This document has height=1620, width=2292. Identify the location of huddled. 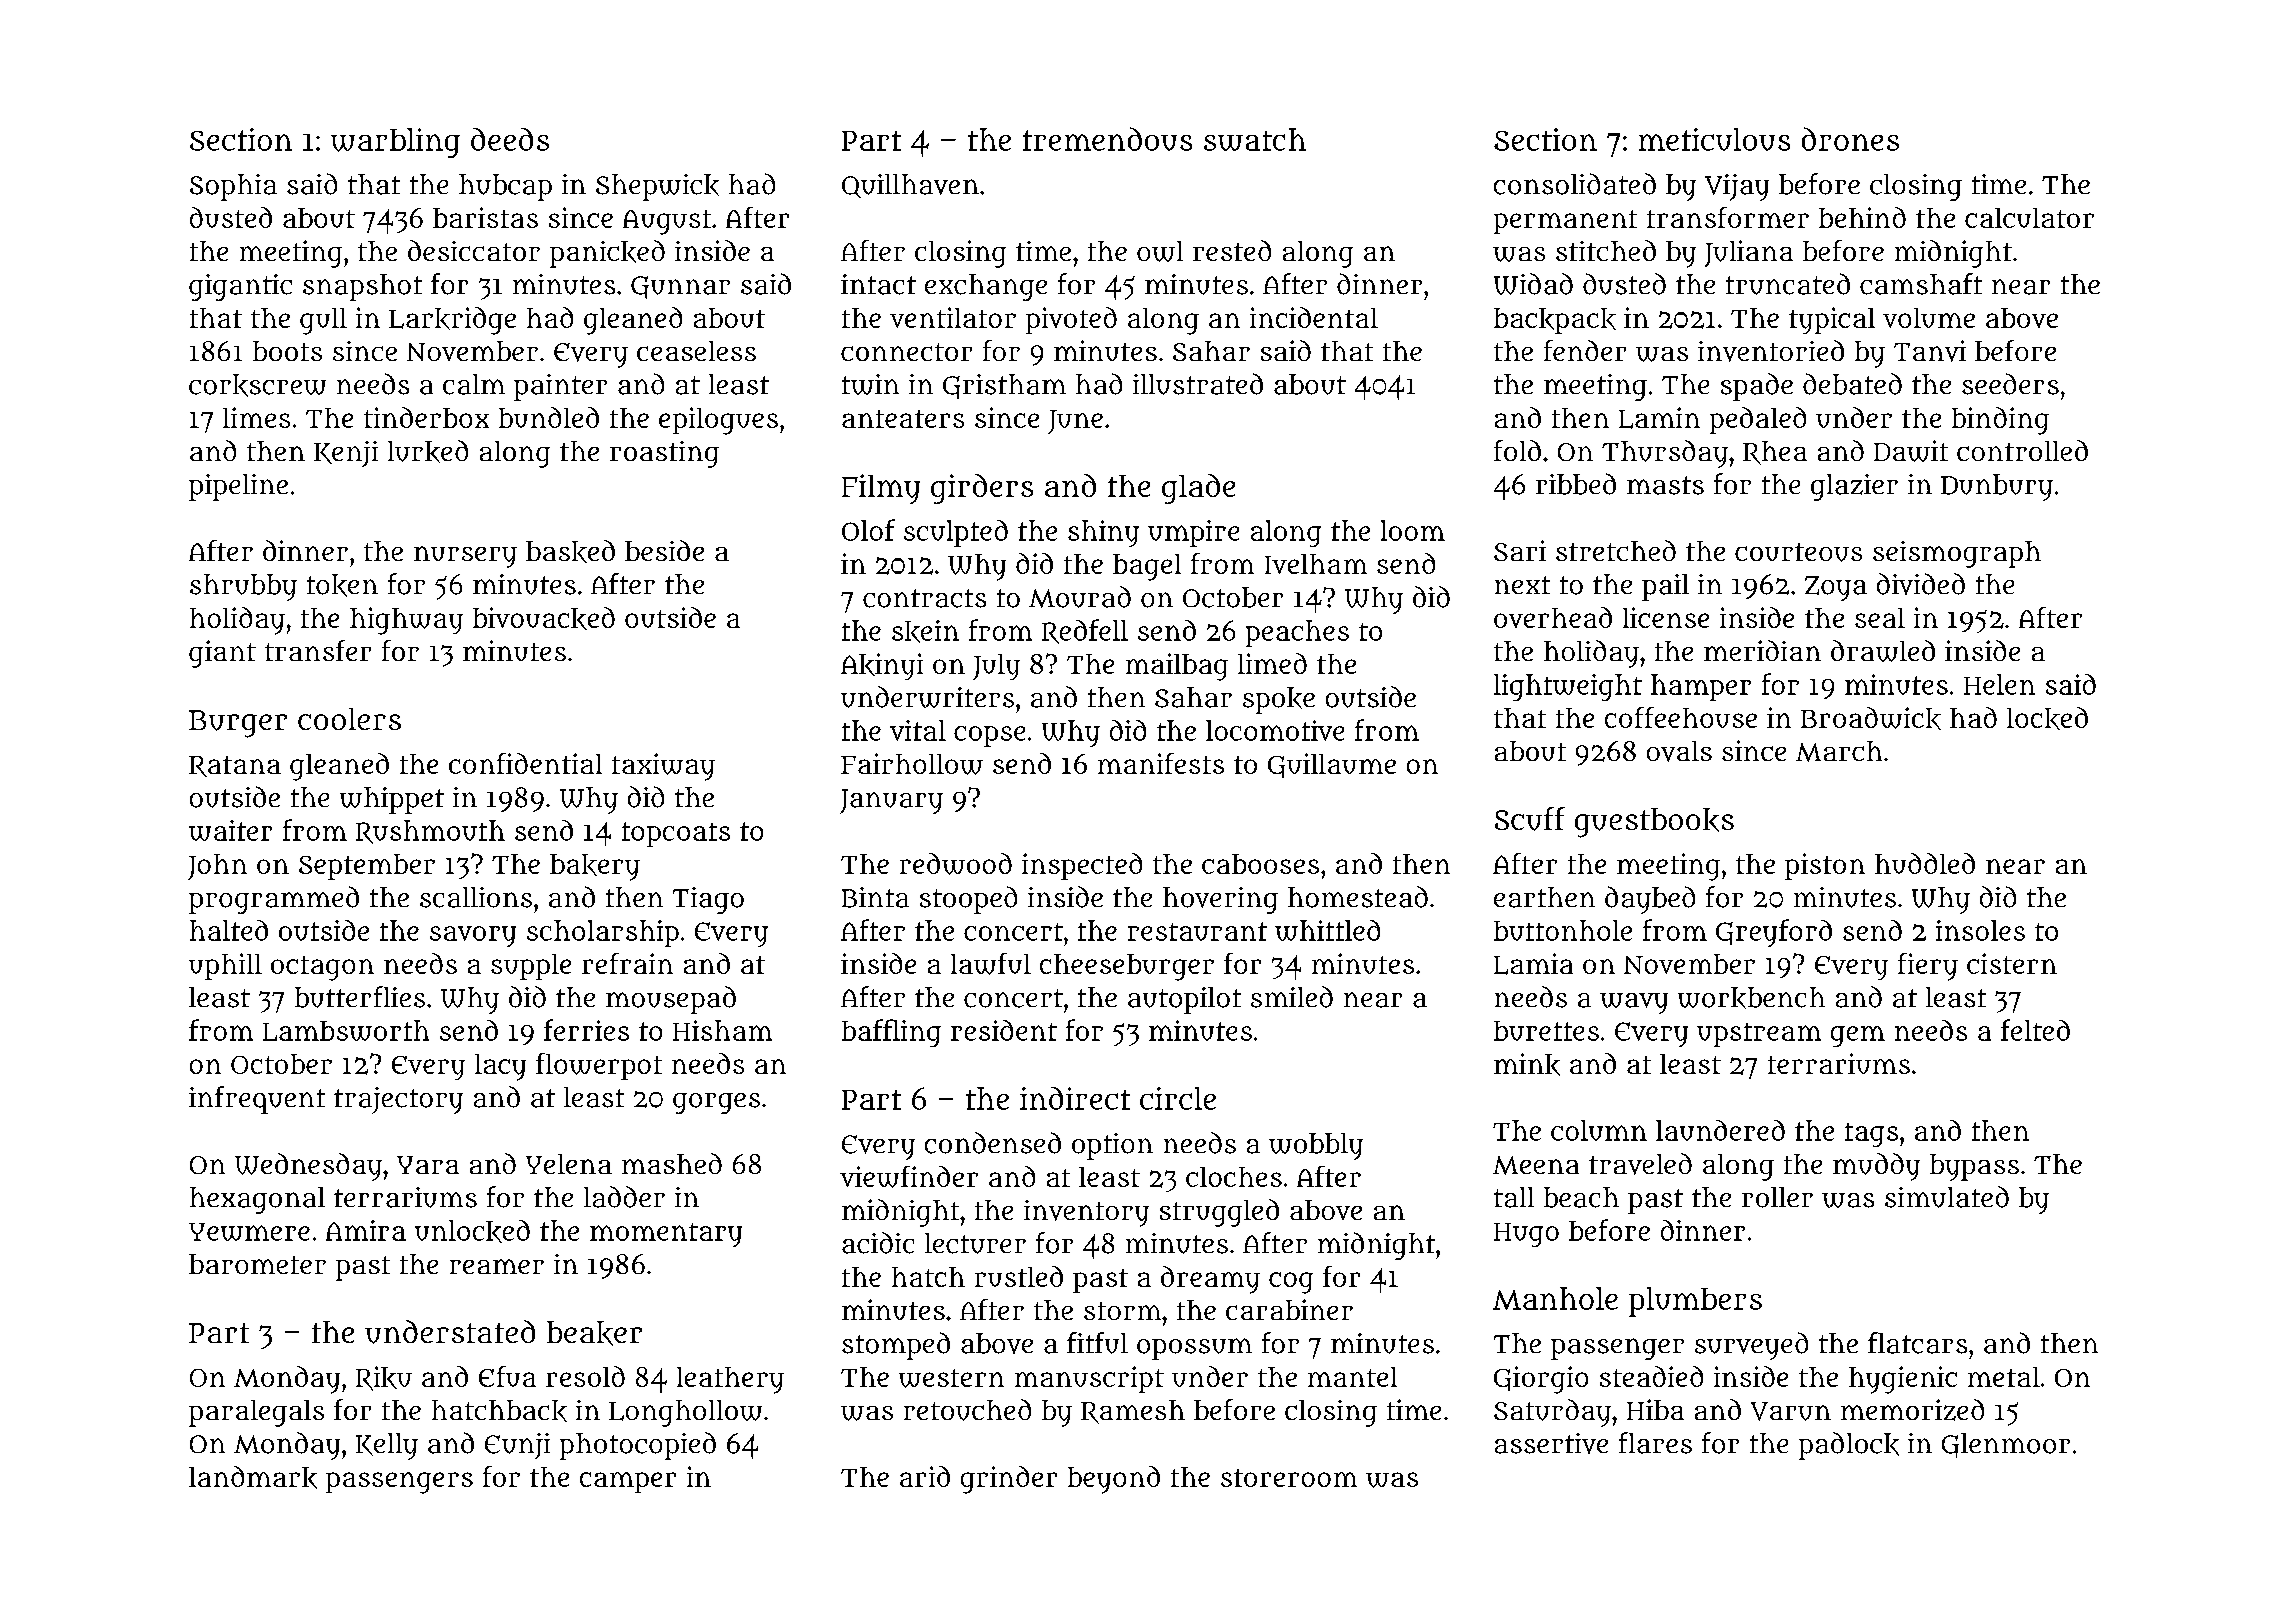
(1925, 863).
